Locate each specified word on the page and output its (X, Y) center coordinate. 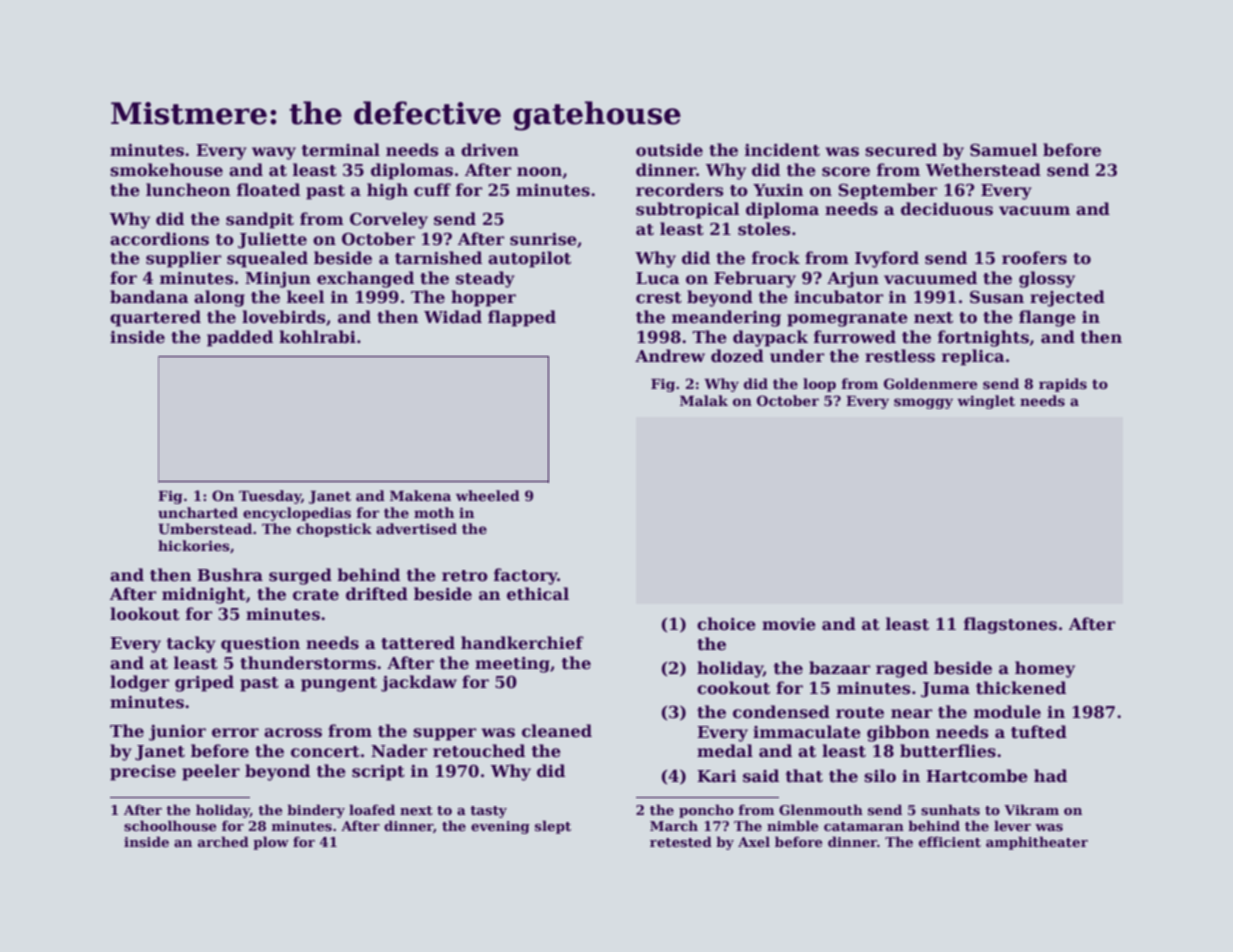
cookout (733, 688)
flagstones (1010, 625)
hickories (194, 545)
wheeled (488, 495)
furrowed (855, 337)
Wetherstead (983, 170)
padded (240, 338)
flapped (522, 318)
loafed (372, 809)
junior (177, 733)
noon (539, 172)
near (911, 714)
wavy (274, 153)
